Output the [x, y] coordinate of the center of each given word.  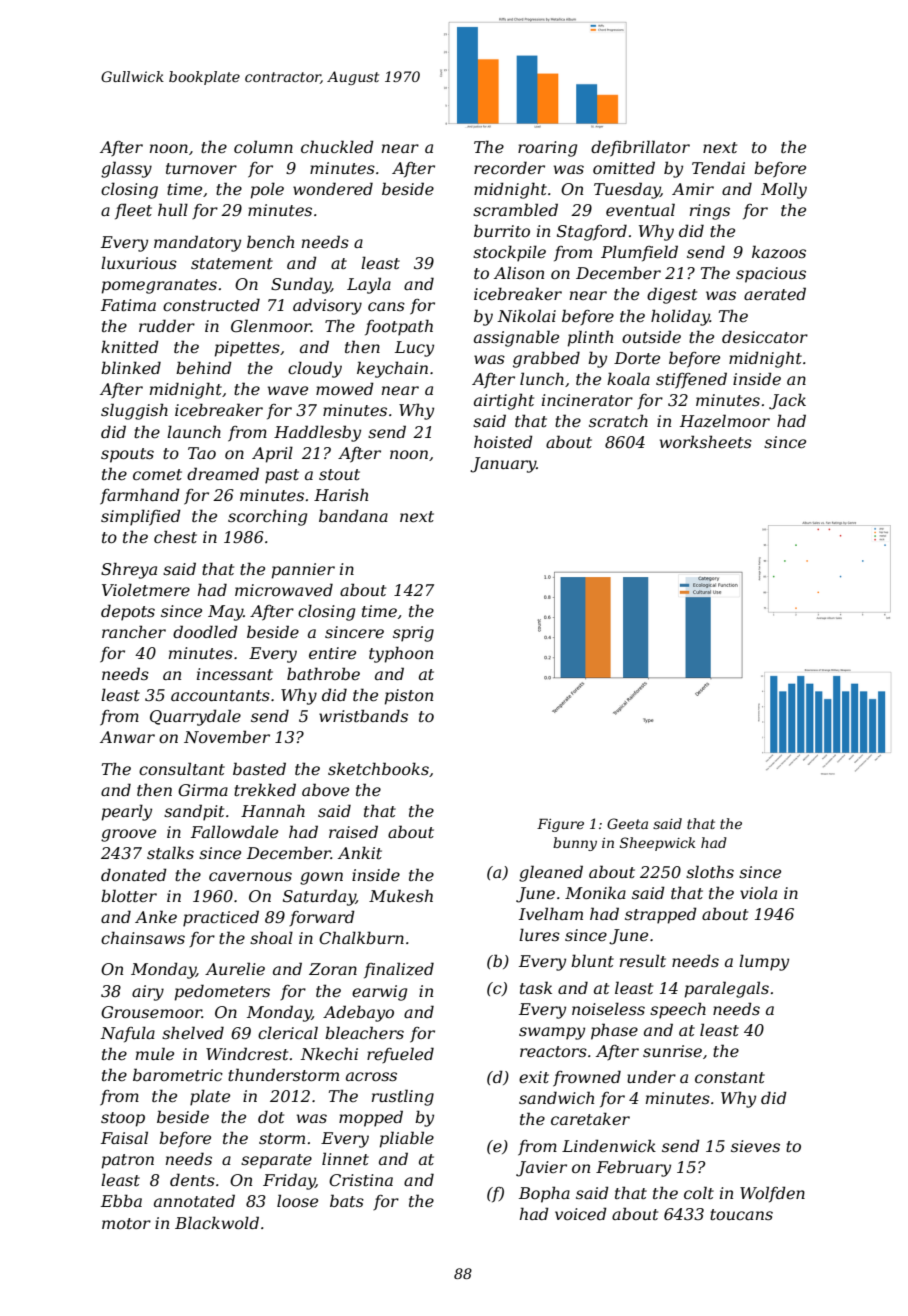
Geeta [627, 823]
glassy [126, 169]
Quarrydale [195, 717]
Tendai [718, 167]
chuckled [337, 146]
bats [347, 1200]
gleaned [551, 873]
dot [271, 1116]
